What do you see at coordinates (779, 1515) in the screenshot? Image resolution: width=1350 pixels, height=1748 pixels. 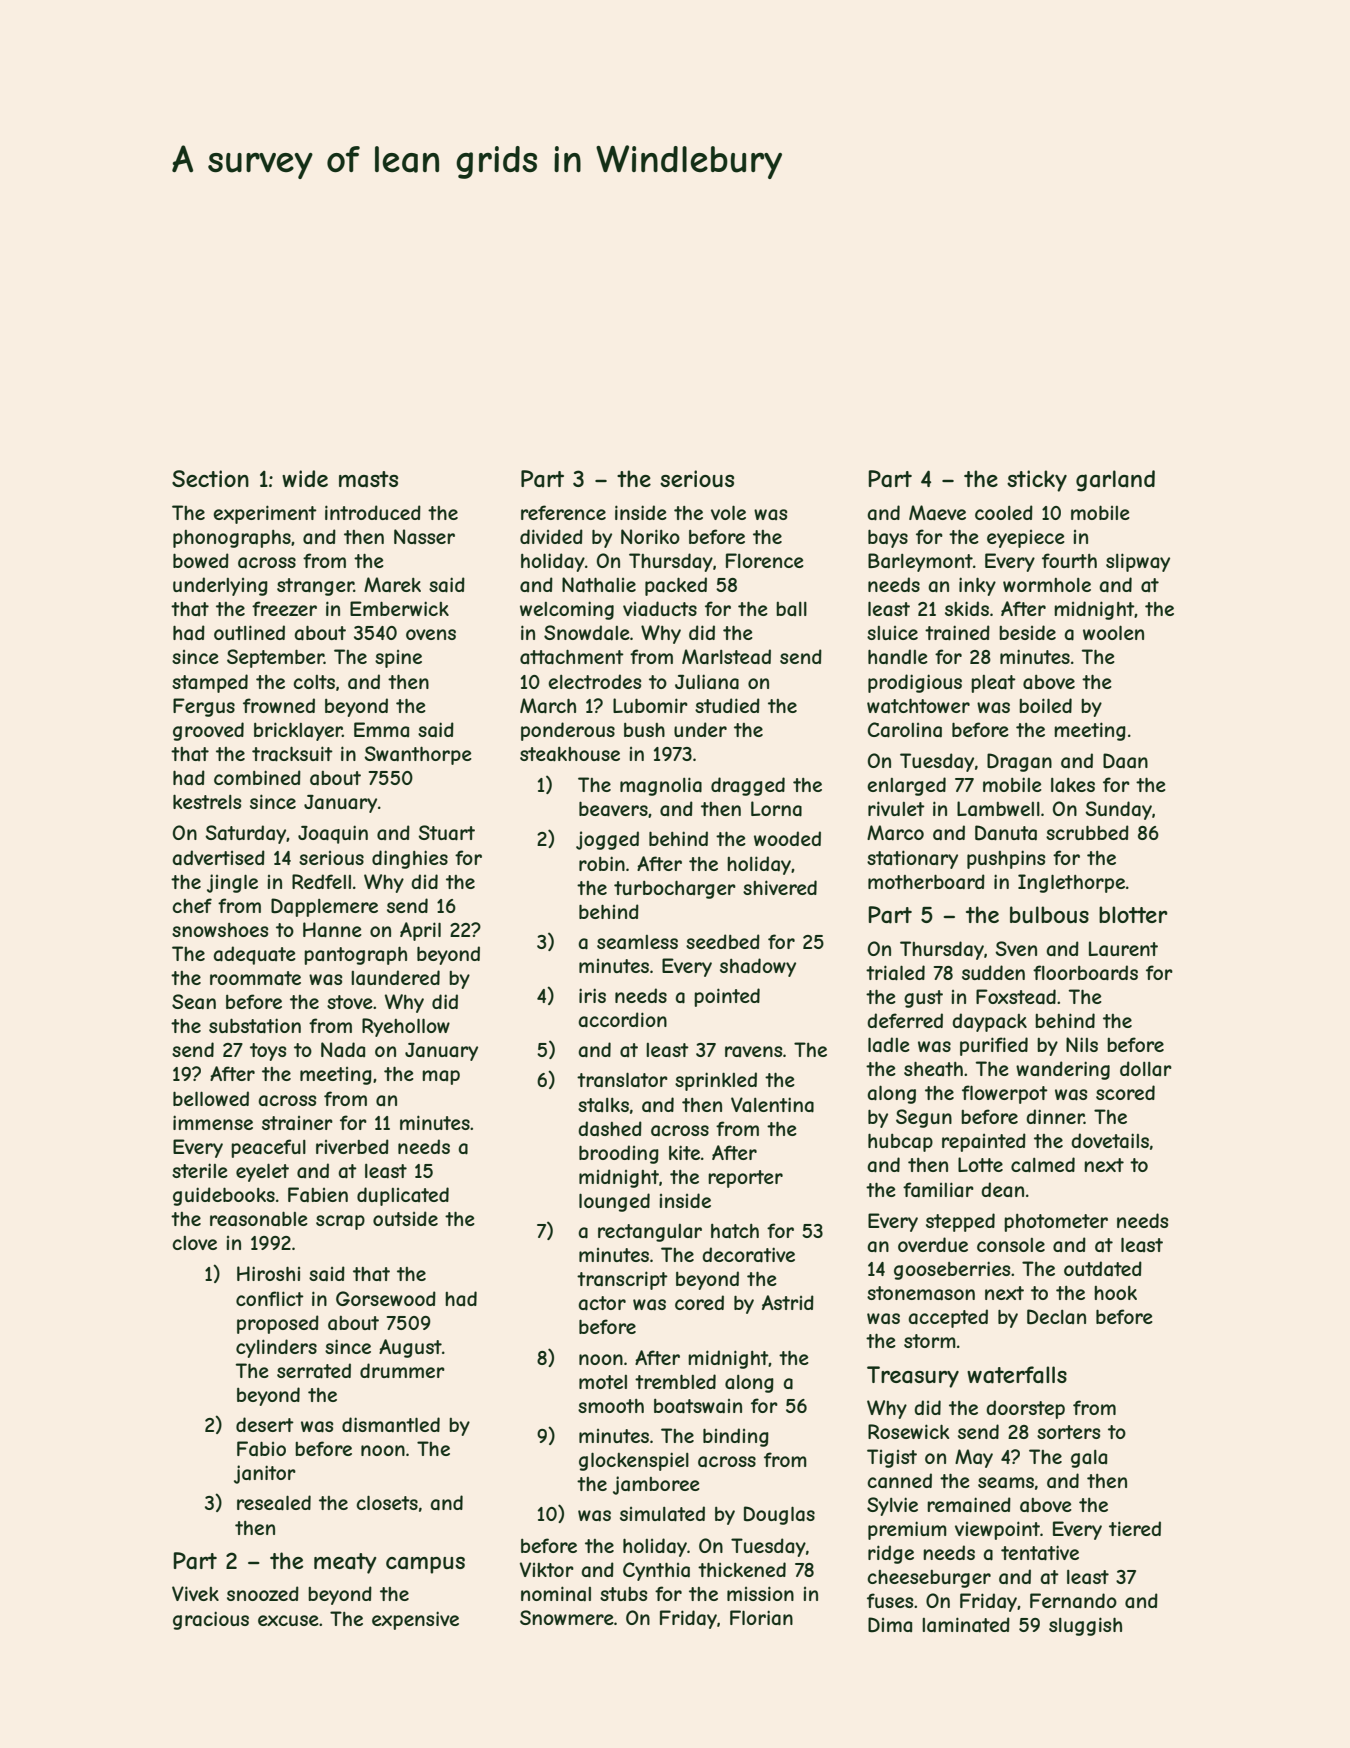 I see `Douglas` at bounding box center [779, 1515].
